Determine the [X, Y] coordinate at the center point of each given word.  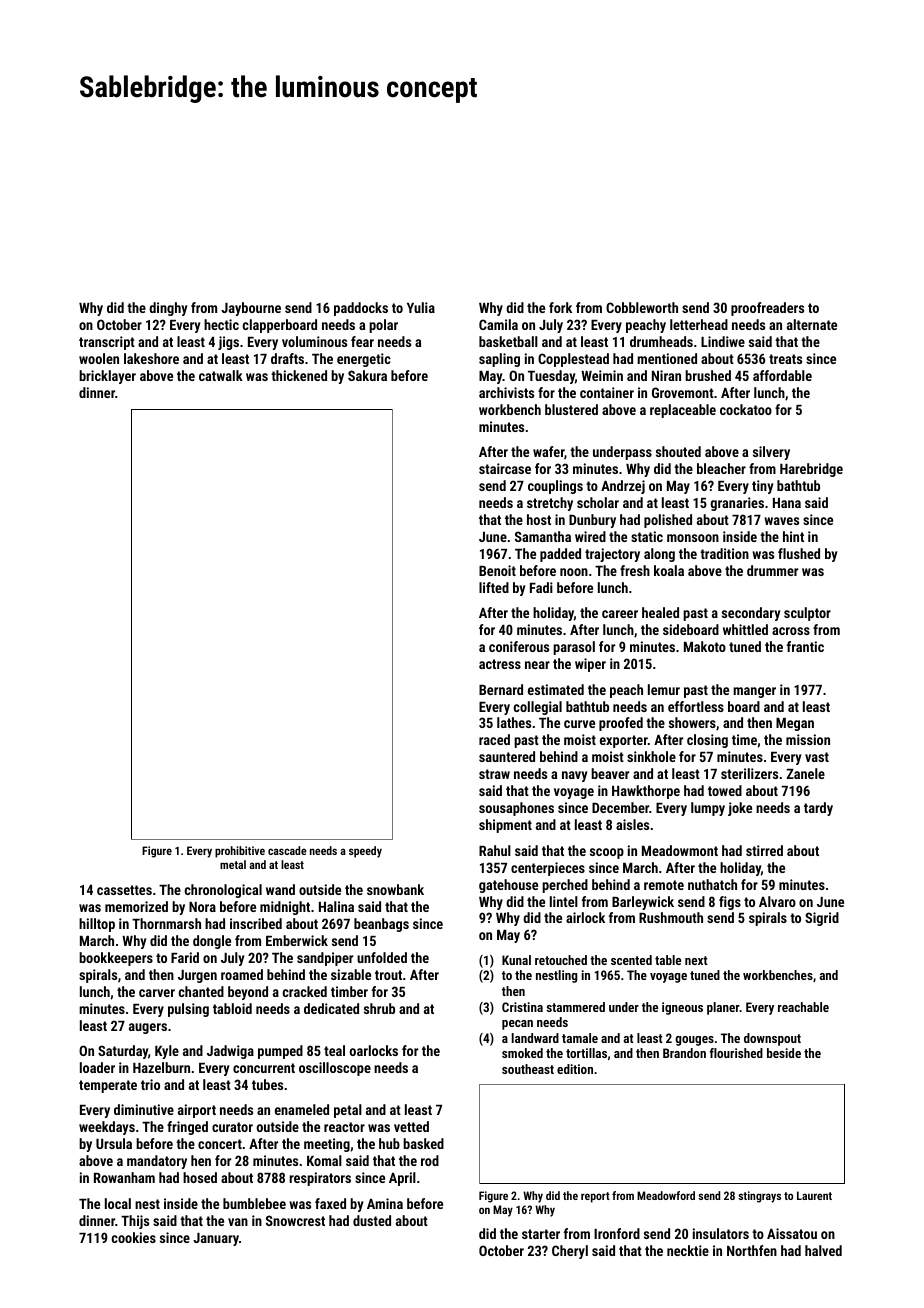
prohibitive [240, 852]
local [118, 1203]
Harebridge [811, 470]
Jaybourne [251, 309]
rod [430, 1160]
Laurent [814, 1195]
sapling [499, 360]
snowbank [395, 889]
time [744, 739]
